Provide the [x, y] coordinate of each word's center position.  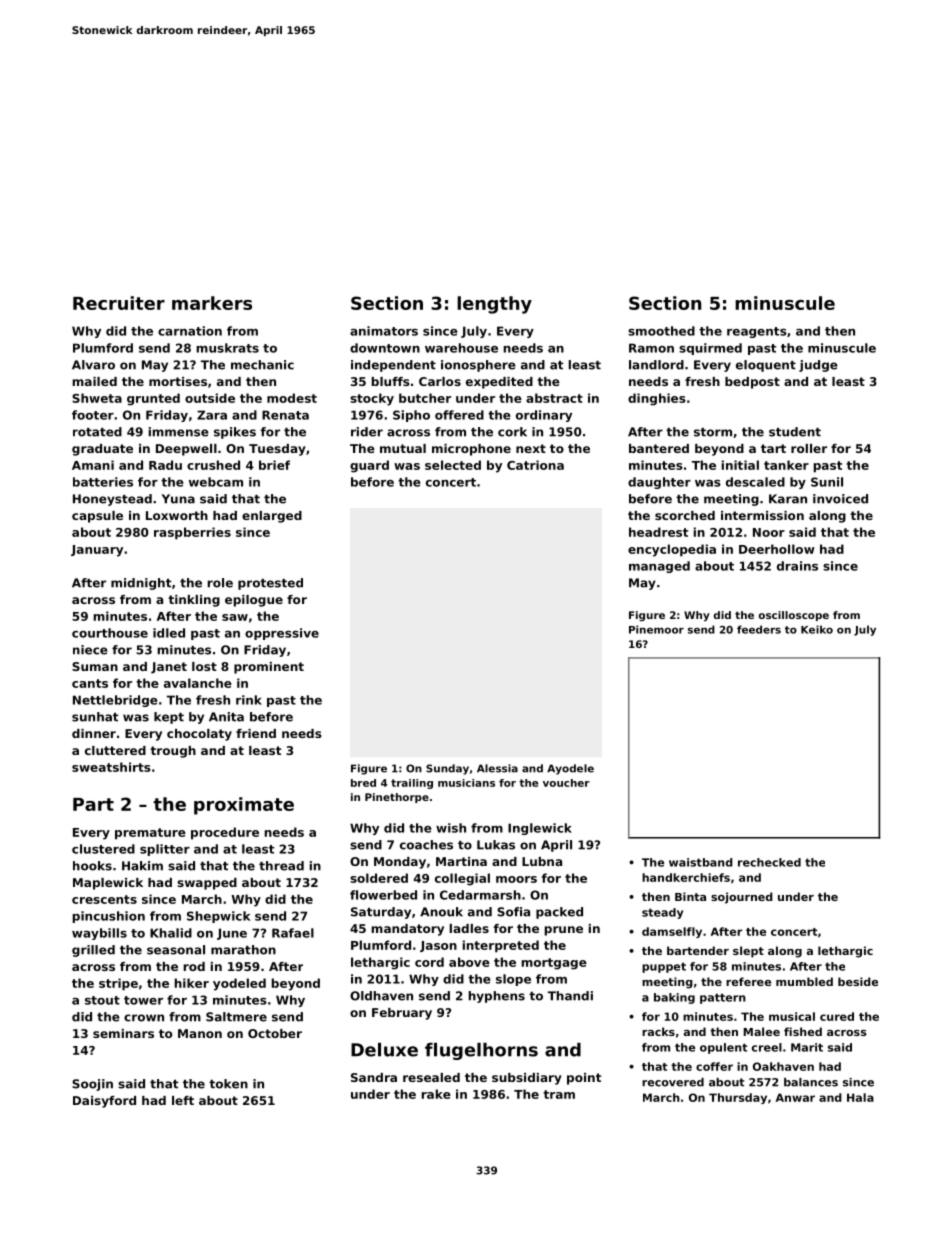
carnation [190, 331]
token [228, 1084]
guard [369, 466]
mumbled [804, 981]
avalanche [198, 683]
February [402, 1014]
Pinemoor [656, 629]
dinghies [657, 399]
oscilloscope [794, 616]
